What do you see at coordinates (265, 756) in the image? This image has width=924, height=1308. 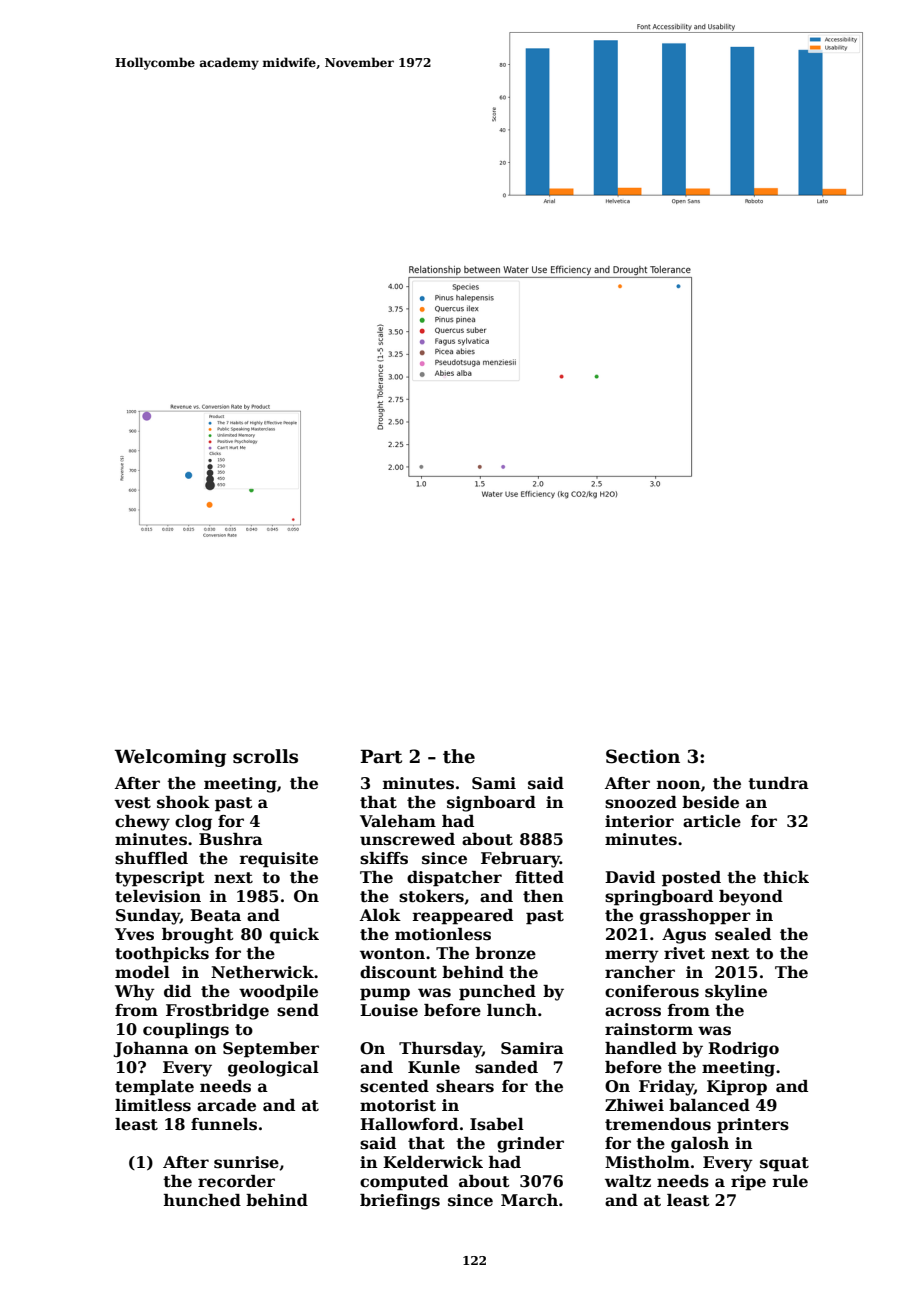 I see `scrolls` at bounding box center [265, 756].
